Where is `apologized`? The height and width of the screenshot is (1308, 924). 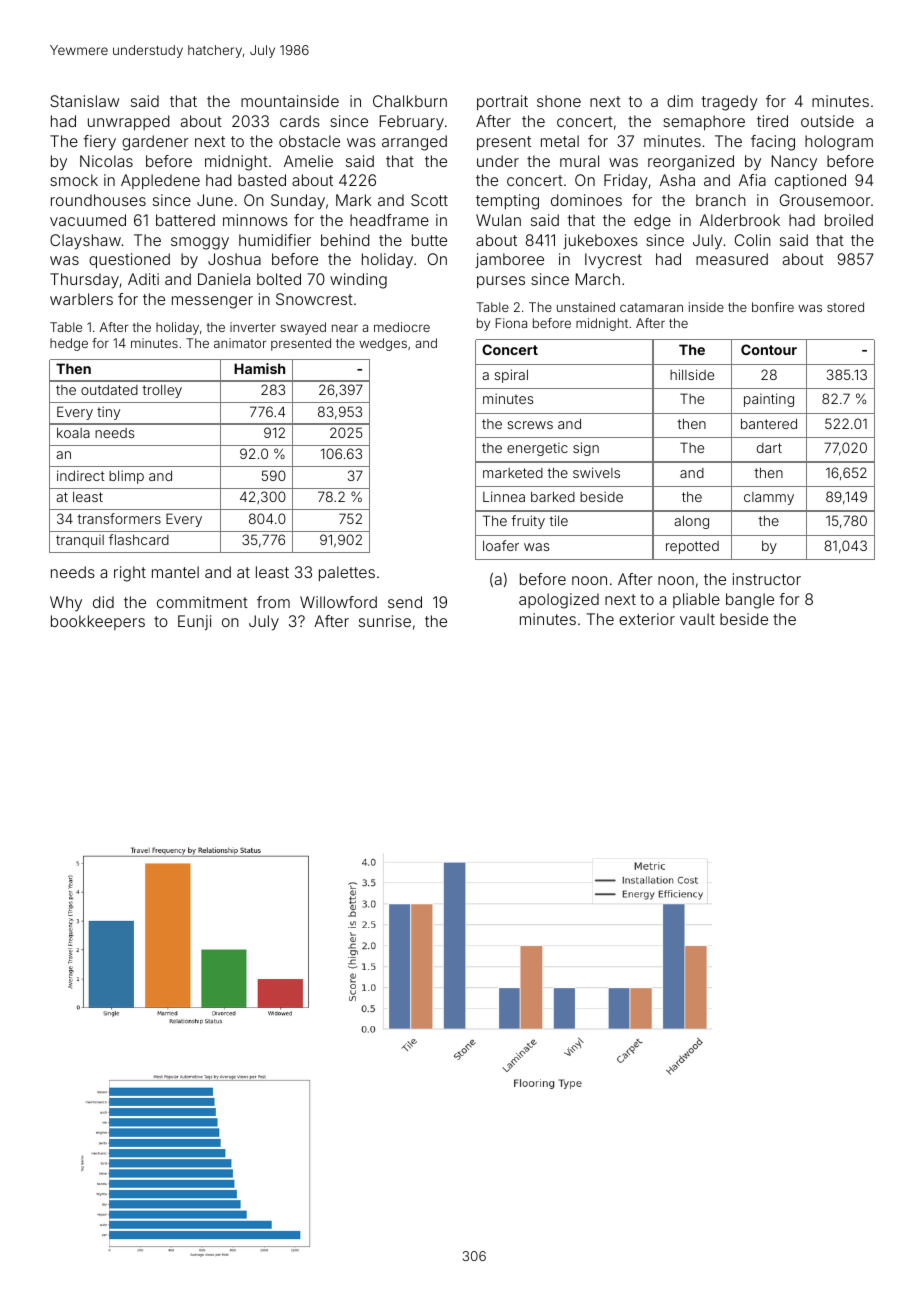
apologized is located at coordinates (559, 601).
